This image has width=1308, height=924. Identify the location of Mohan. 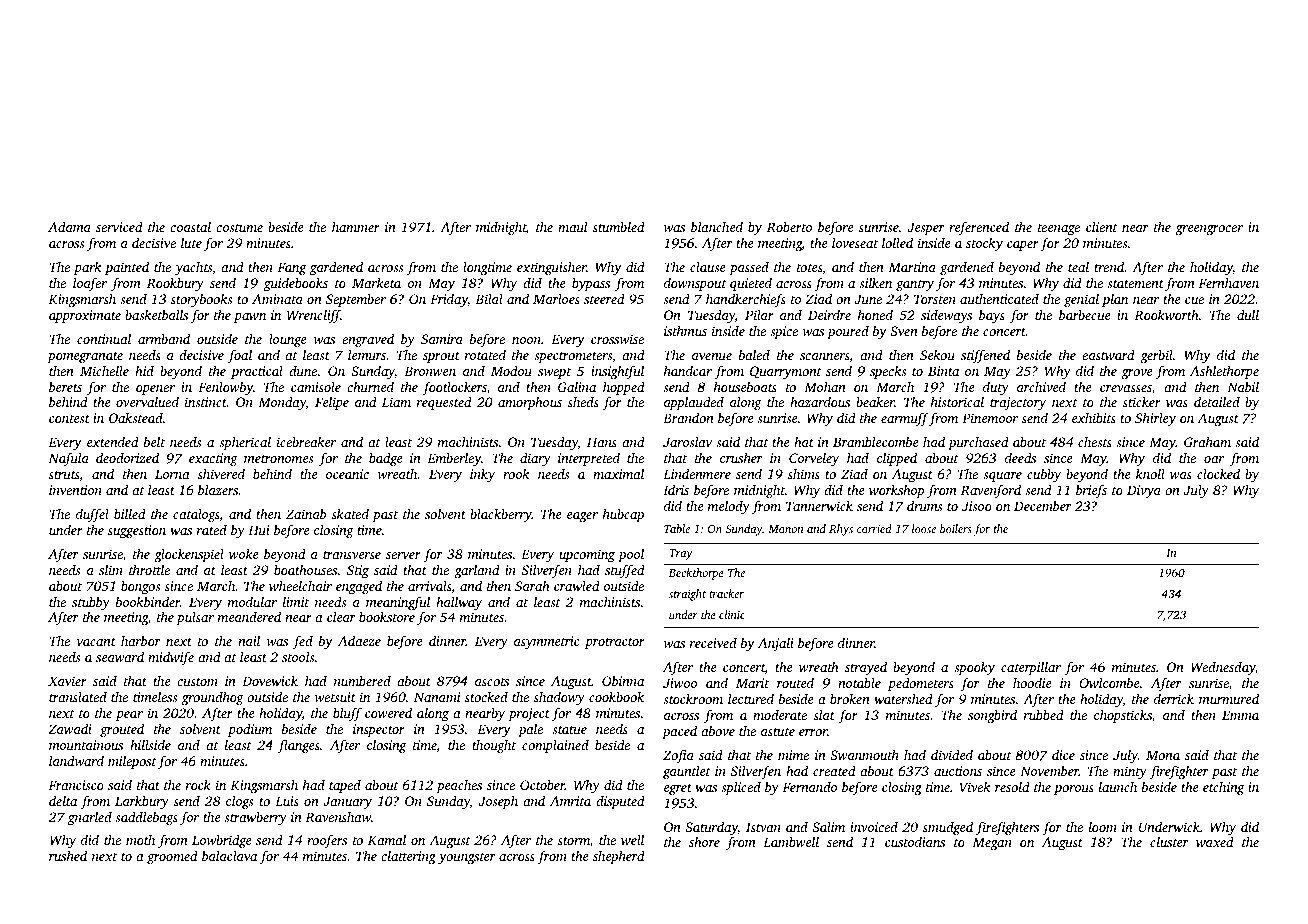
(825, 387).
